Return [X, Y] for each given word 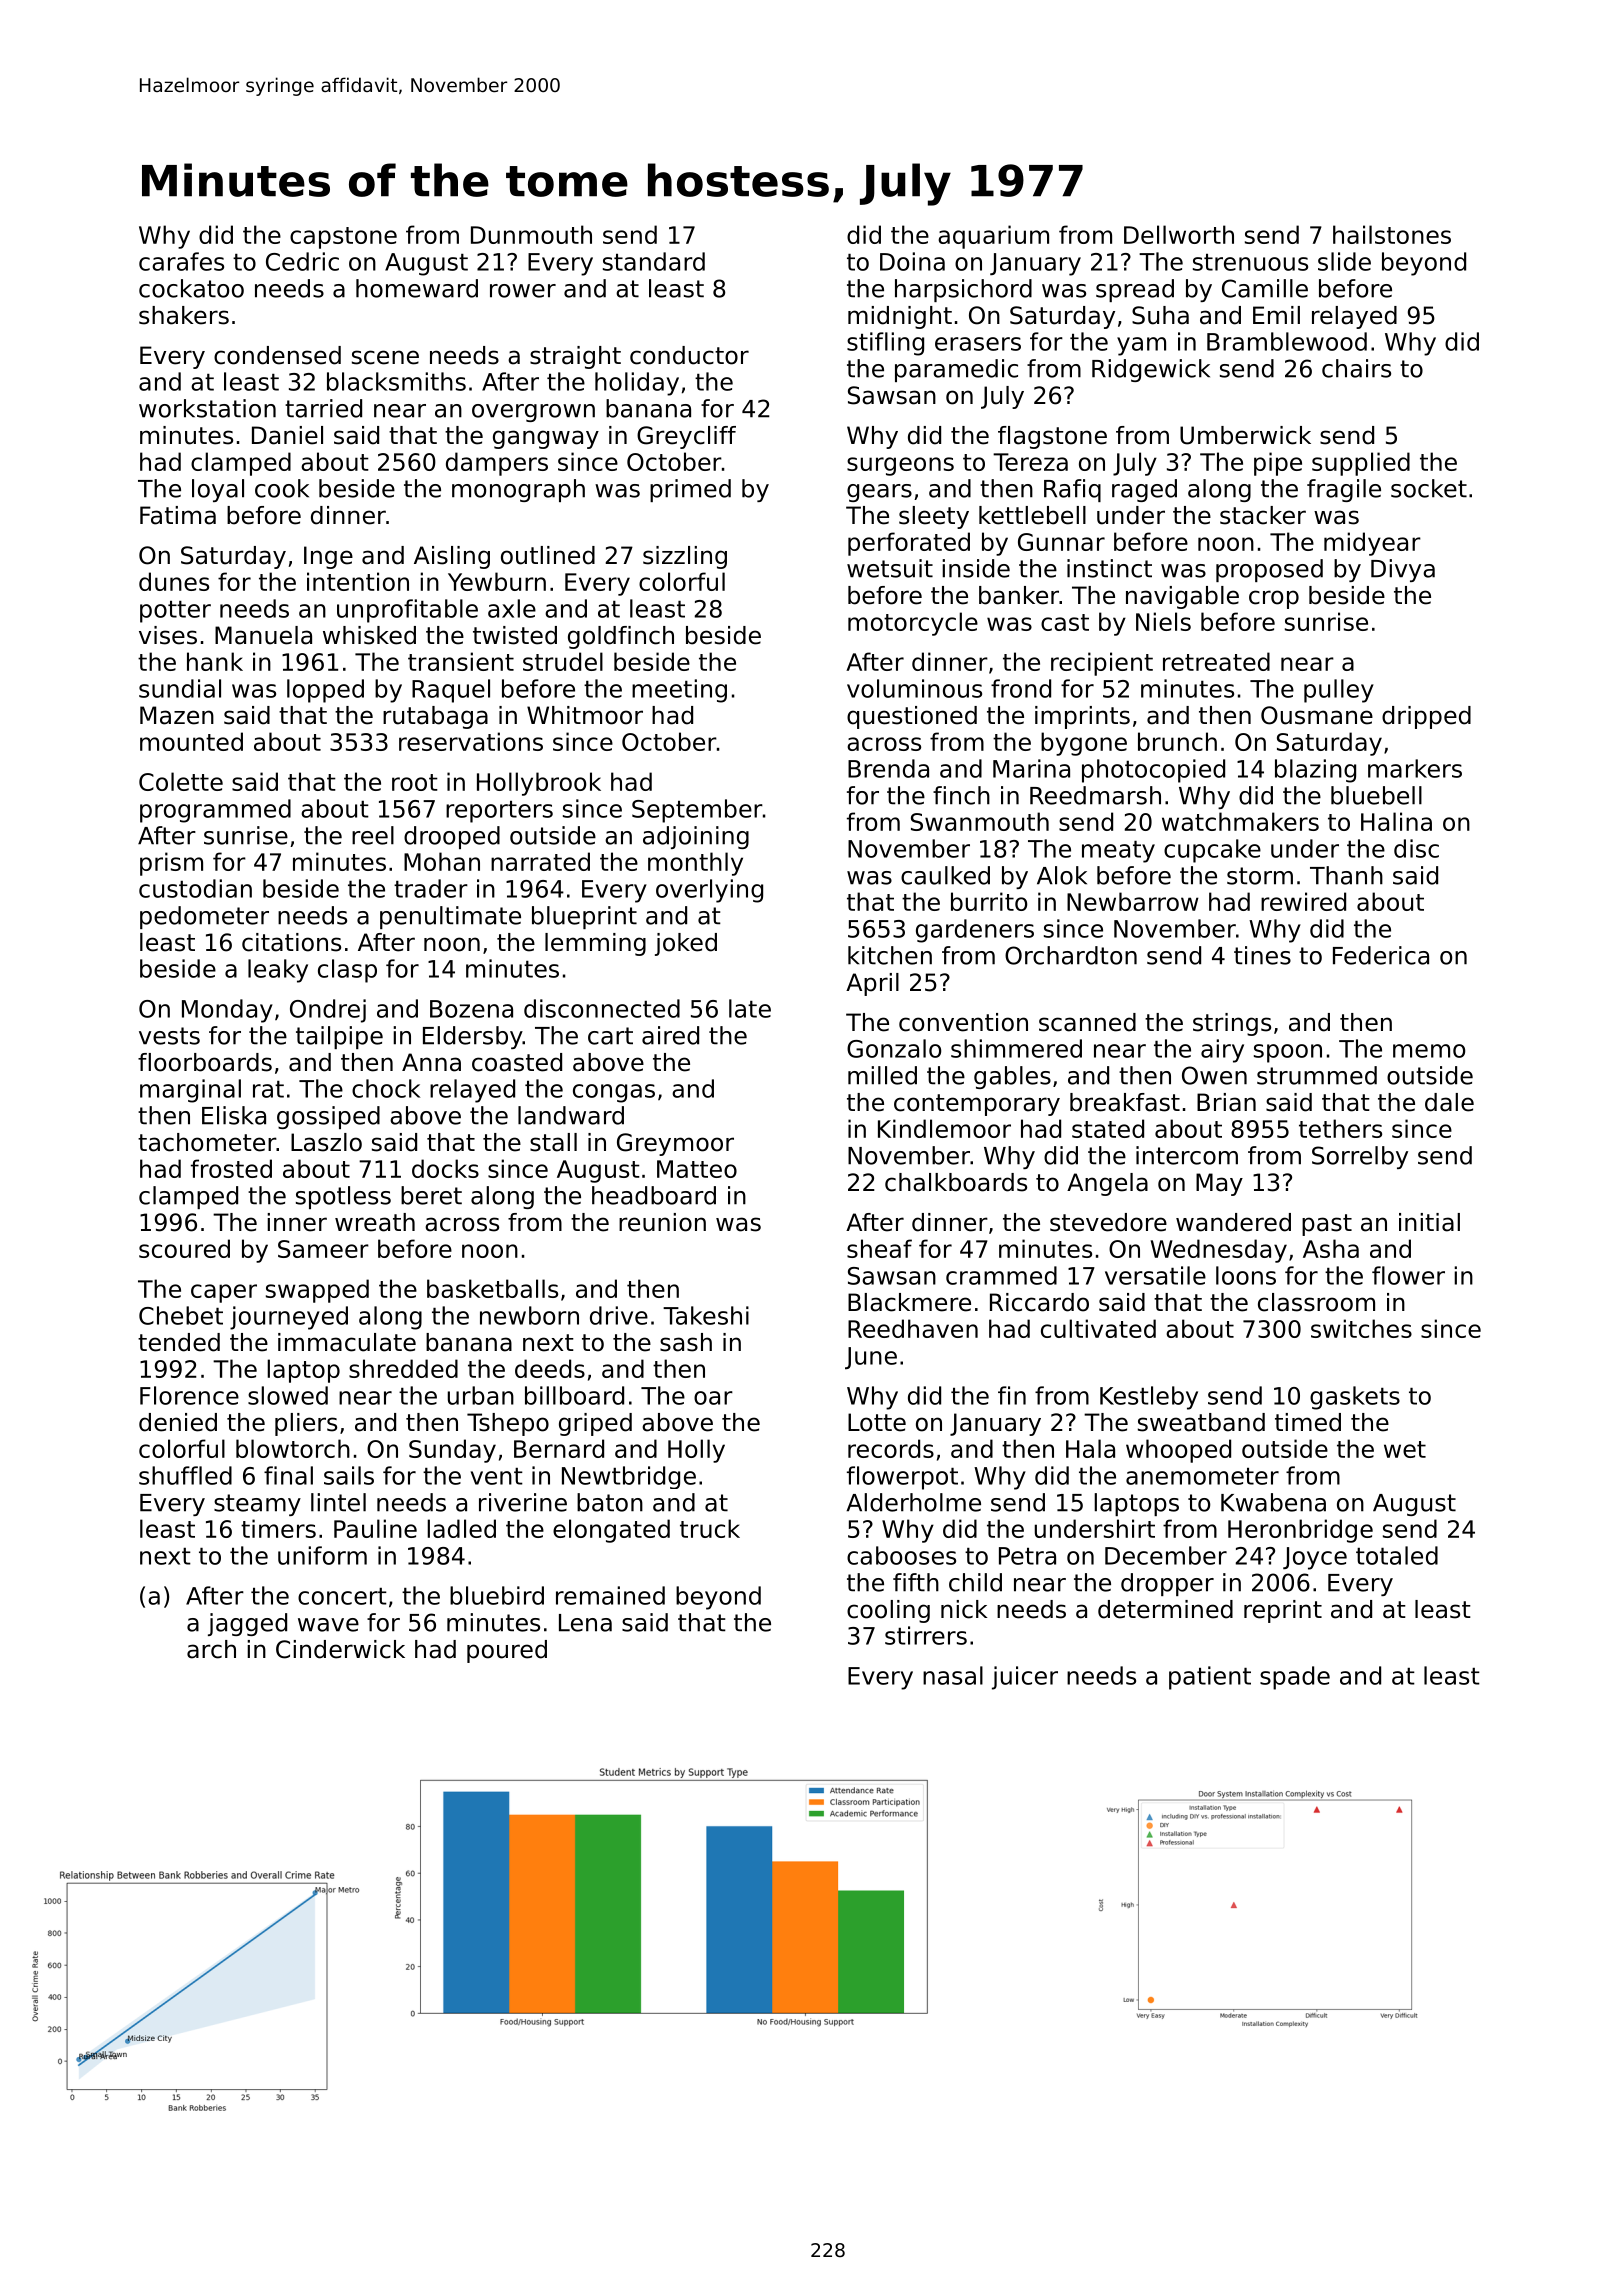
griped [595, 1424]
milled [882, 1075]
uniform [322, 1555]
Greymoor [675, 1144]
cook [282, 488]
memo [1429, 1051]
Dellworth [1179, 234]
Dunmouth [531, 234]
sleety [934, 517]
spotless [343, 1197]
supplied [1361, 464]
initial [1429, 1222]
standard [654, 261]
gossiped [328, 1117]
